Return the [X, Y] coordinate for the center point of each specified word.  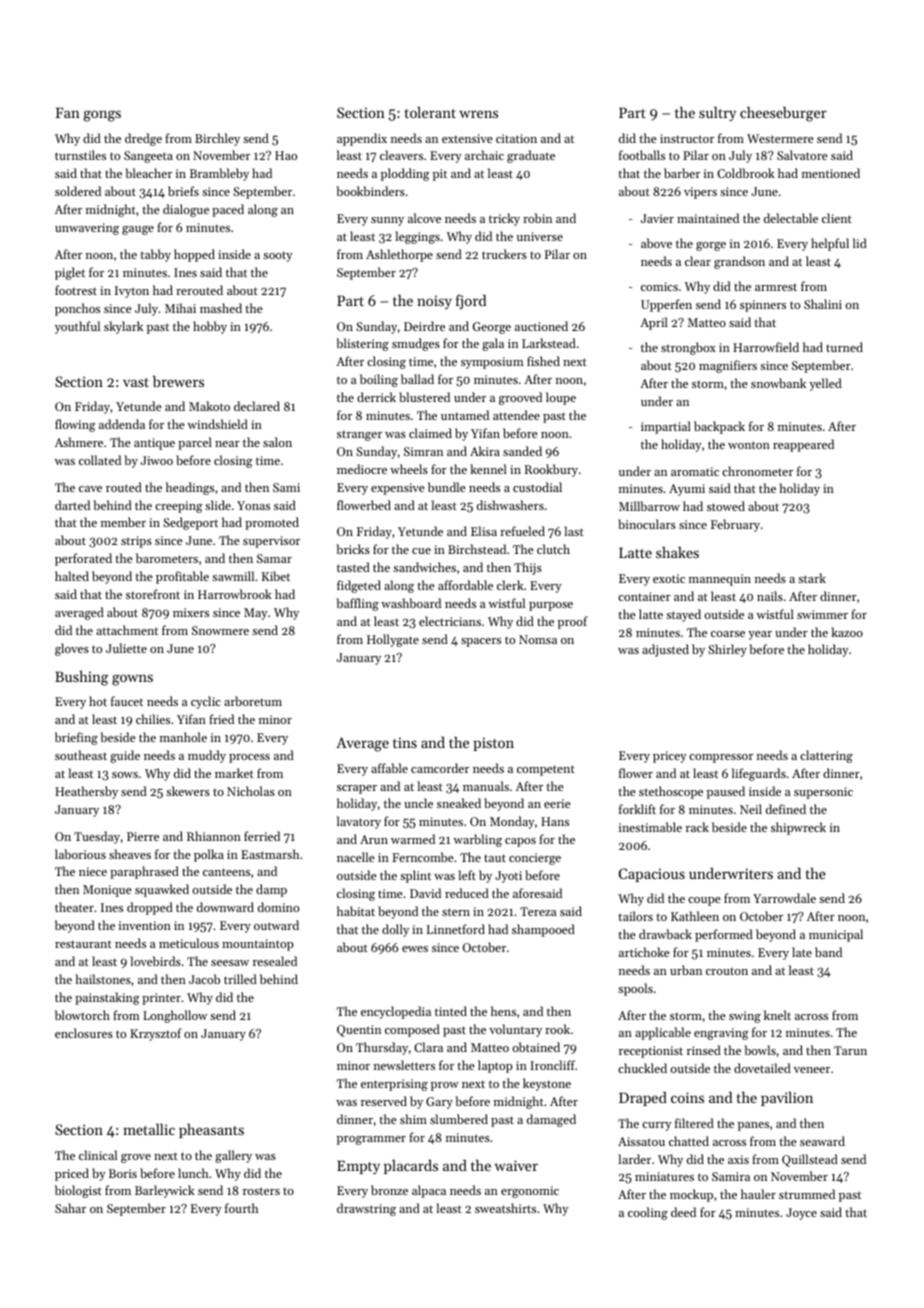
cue [421, 551]
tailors [635, 916]
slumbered [459, 1119]
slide [218, 505]
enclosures [84, 1033]
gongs [102, 116]
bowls [760, 1050]
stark [812, 578]
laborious [80, 854]
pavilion [787, 1099]
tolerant [430, 112]
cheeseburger [783, 114]
